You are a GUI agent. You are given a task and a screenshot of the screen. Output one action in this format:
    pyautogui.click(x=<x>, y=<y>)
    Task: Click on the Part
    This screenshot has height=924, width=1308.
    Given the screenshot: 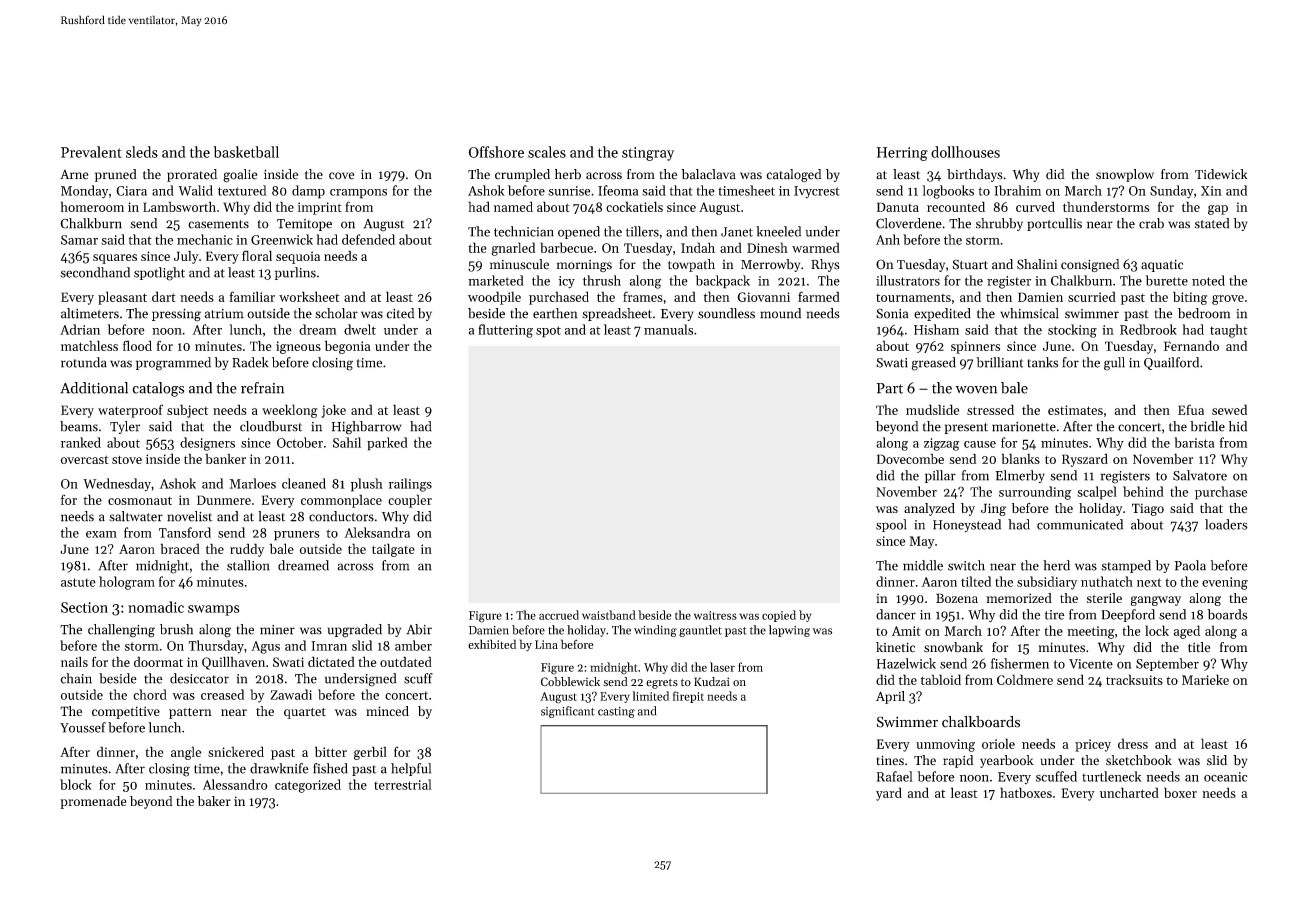 What is the action you would take?
    pyautogui.click(x=890, y=388)
